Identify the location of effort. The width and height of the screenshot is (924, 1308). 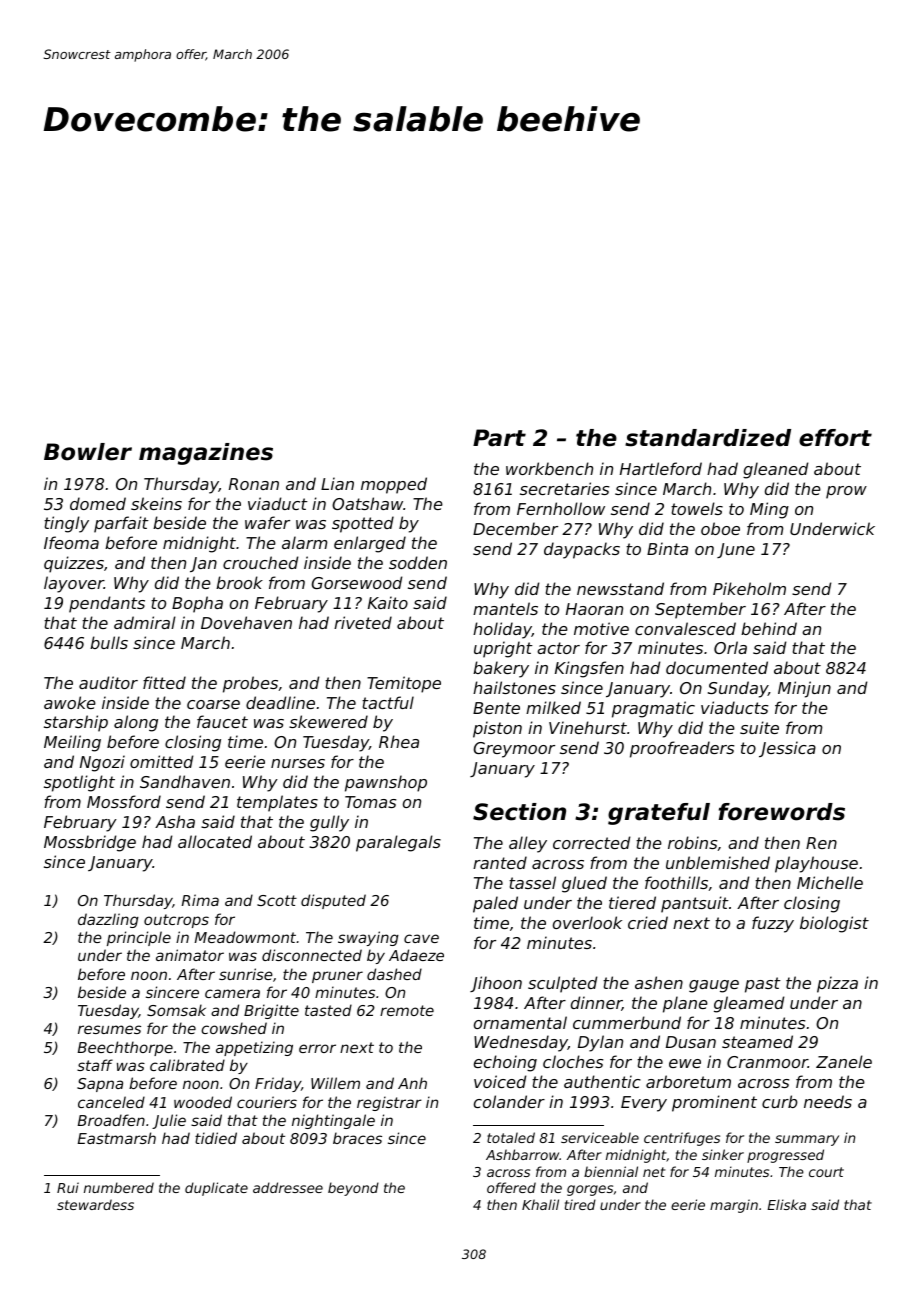
(835, 438).
